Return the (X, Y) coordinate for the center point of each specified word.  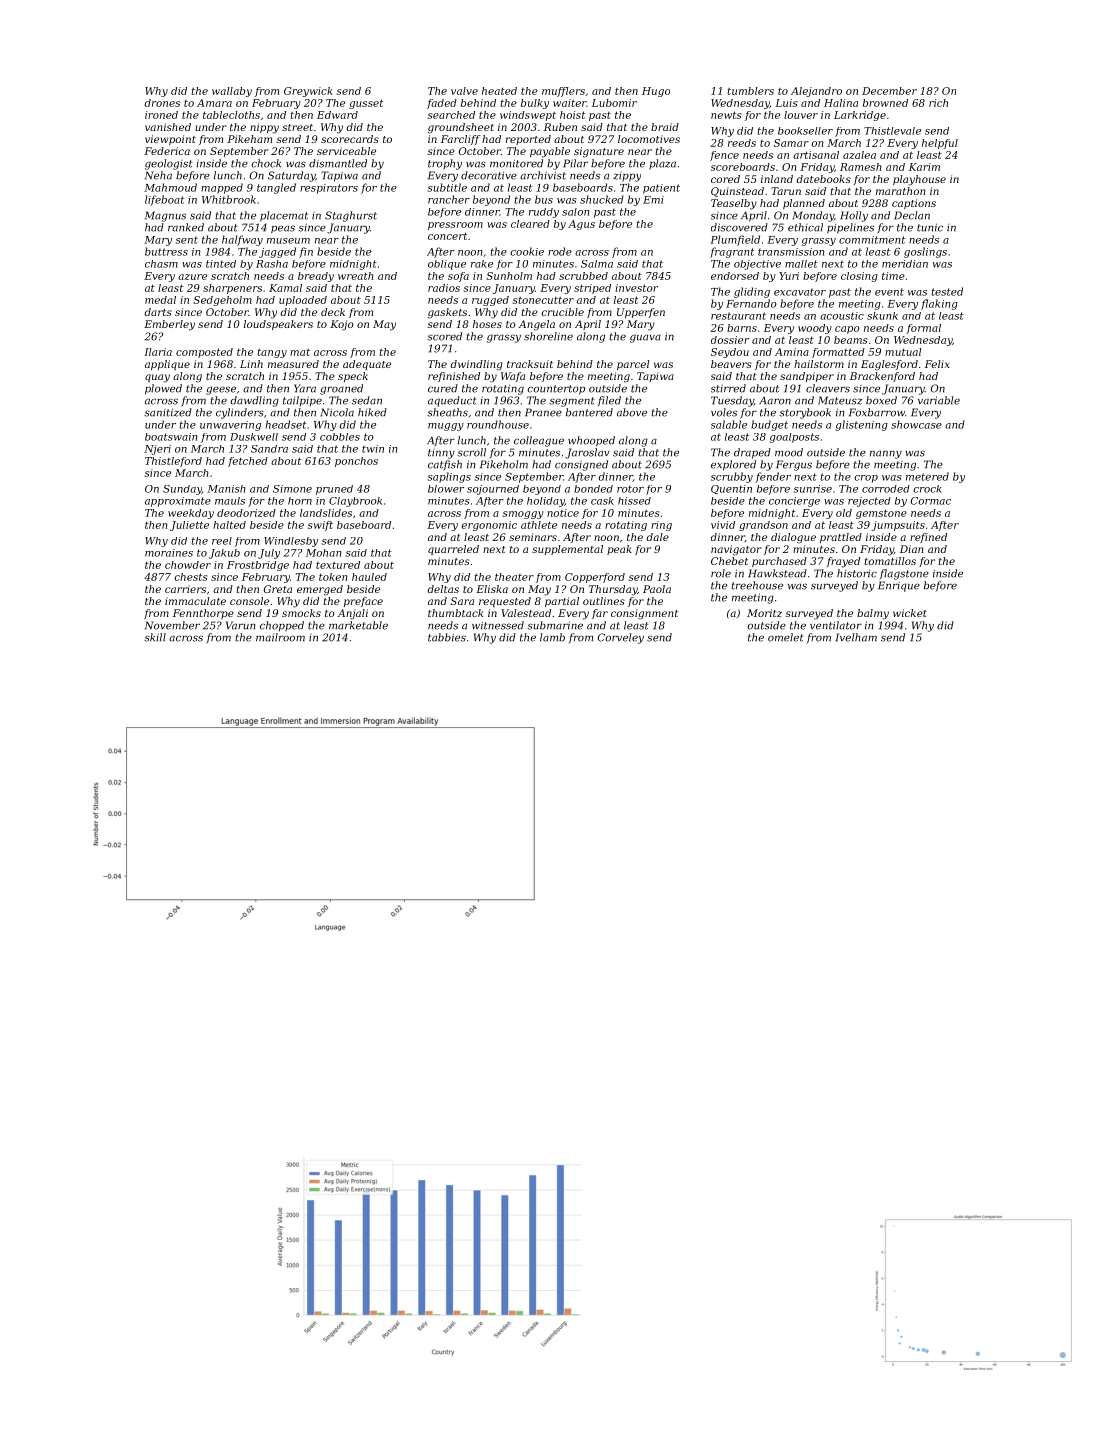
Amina (792, 352)
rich (938, 103)
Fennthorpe (203, 614)
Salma (597, 264)
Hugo (656, 92)
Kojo (342, 325)
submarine (555, 625)
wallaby (232, 92)
